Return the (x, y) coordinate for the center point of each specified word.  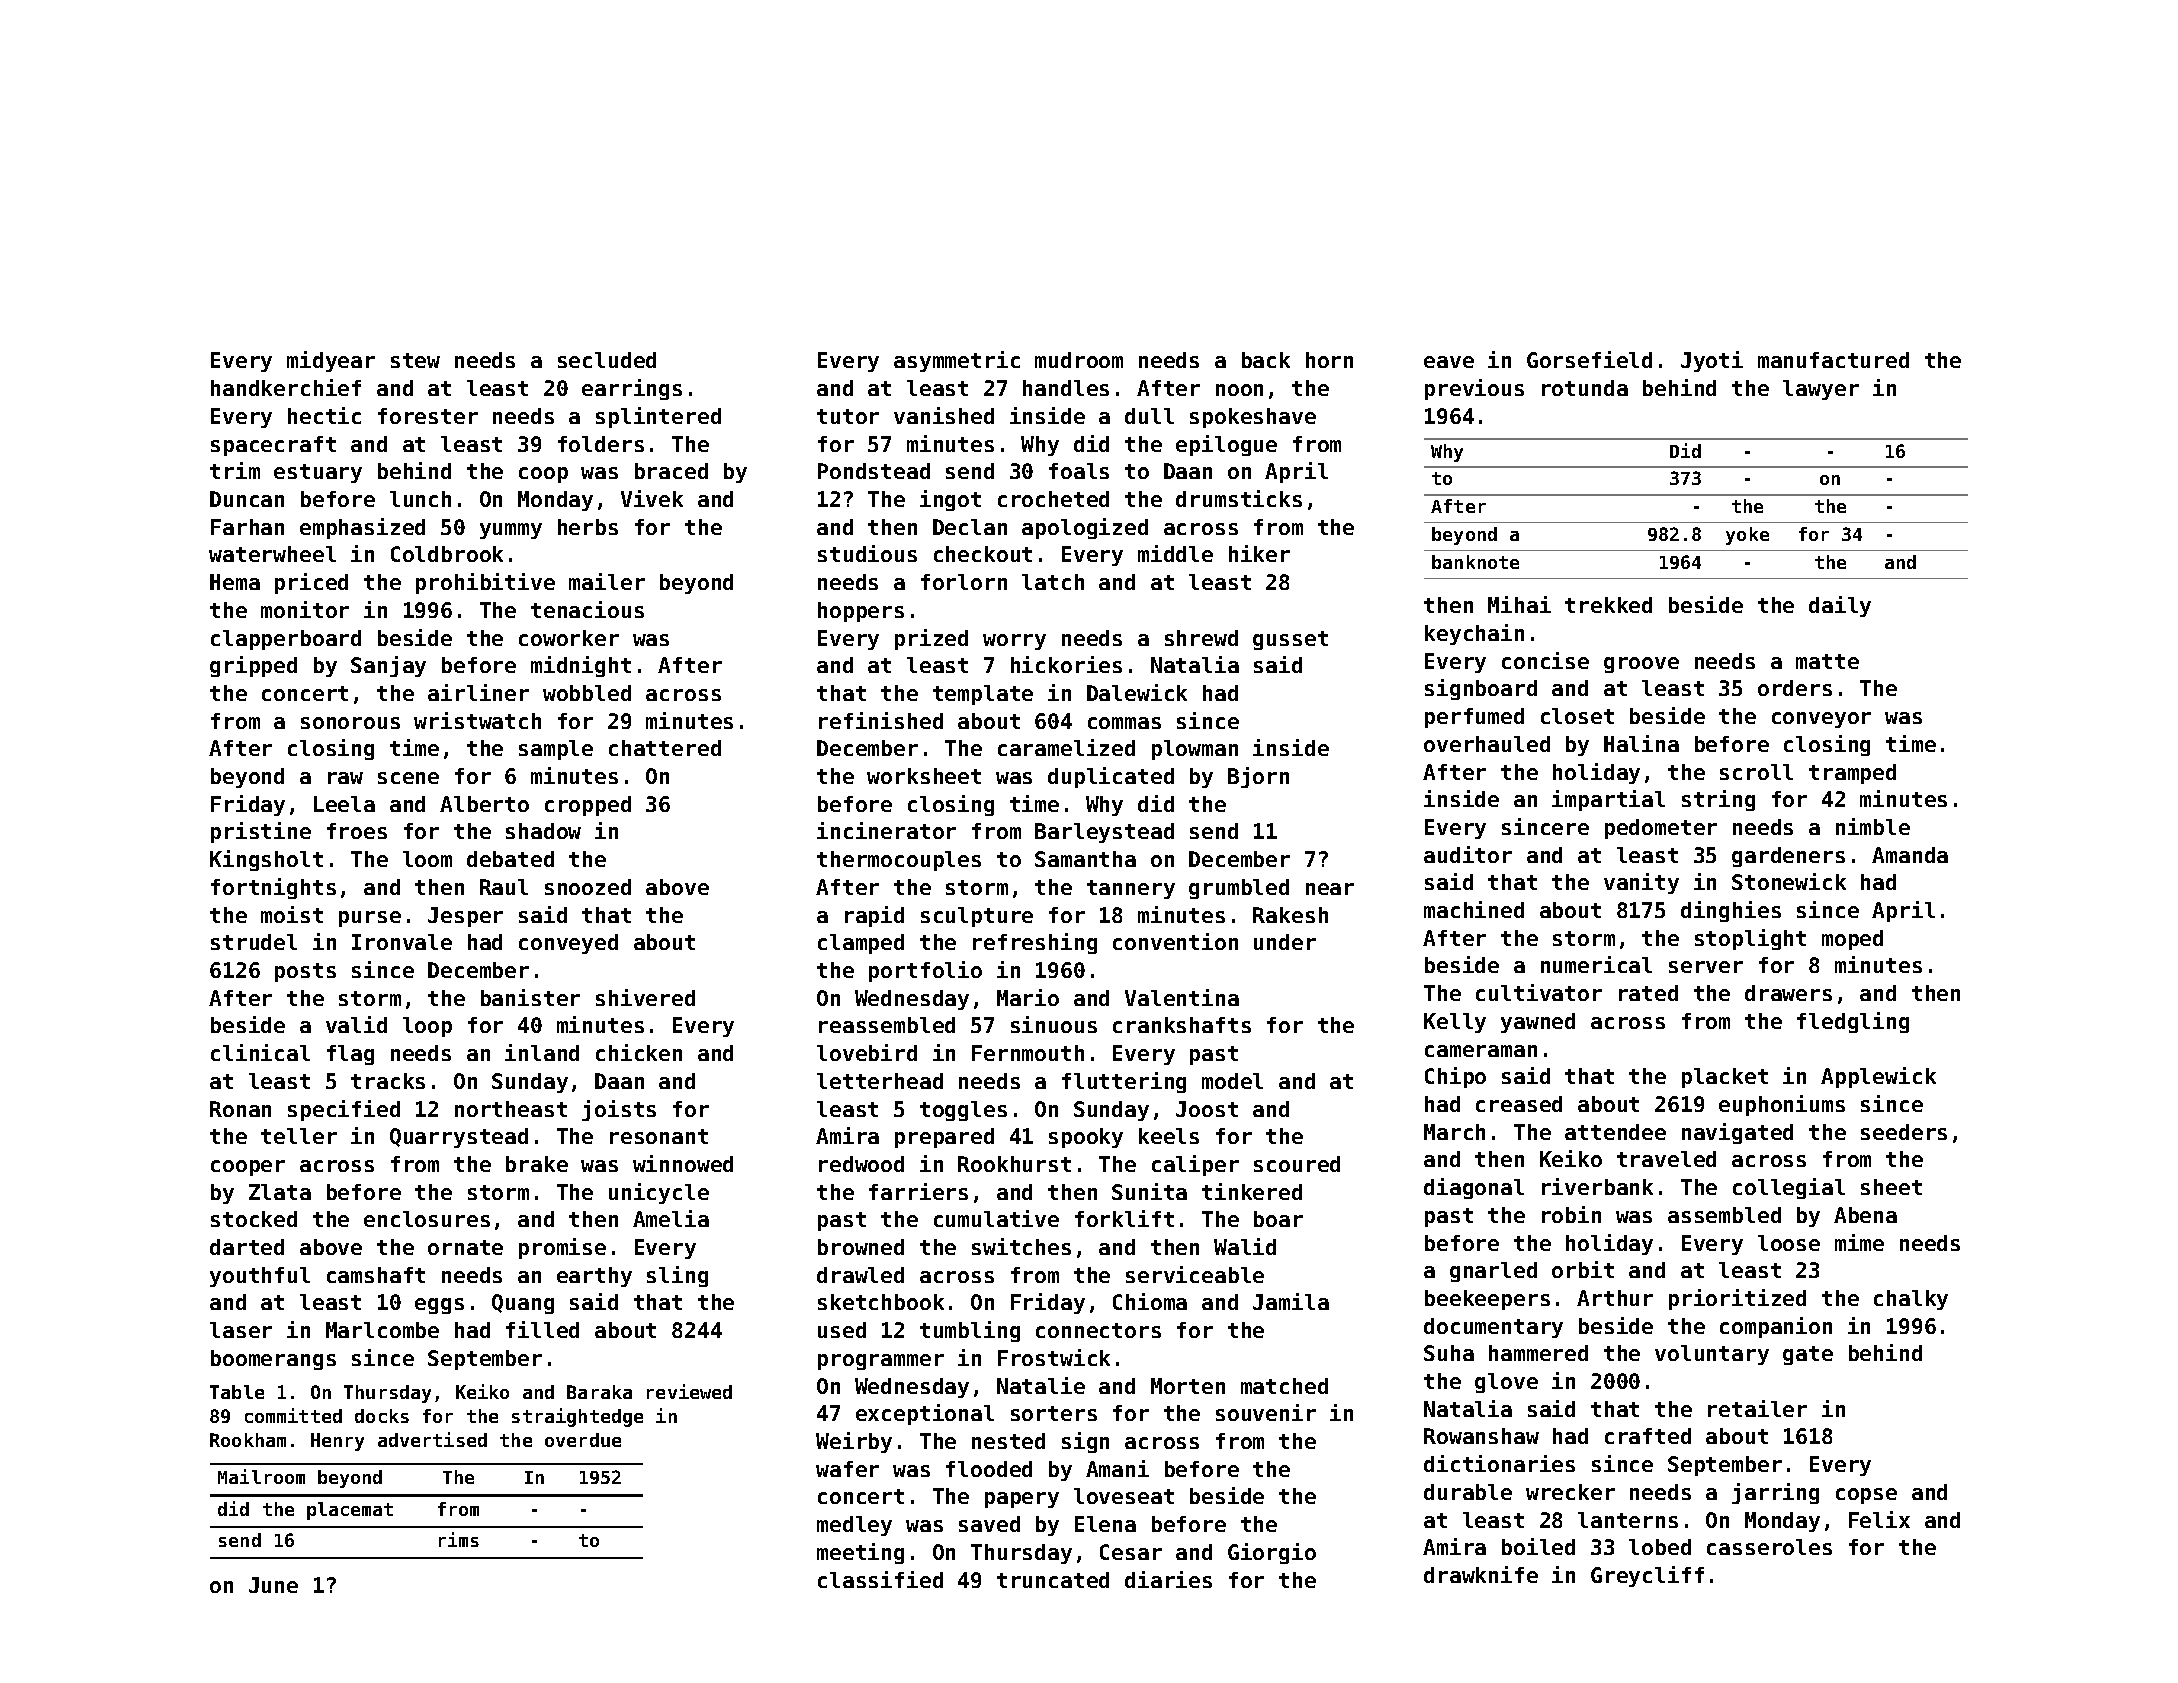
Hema (235, 582)
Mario (1028, 997)
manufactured (1833, 360)
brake (537, 1164)
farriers (918, 1191)
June (273, 1585)
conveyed (568, 944)
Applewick (1878, 1077)
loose (1789, 1243)
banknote (1475, 562)
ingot (950, 500)
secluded (607, 360)
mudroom (1079, 360)
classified (880, 1579)
